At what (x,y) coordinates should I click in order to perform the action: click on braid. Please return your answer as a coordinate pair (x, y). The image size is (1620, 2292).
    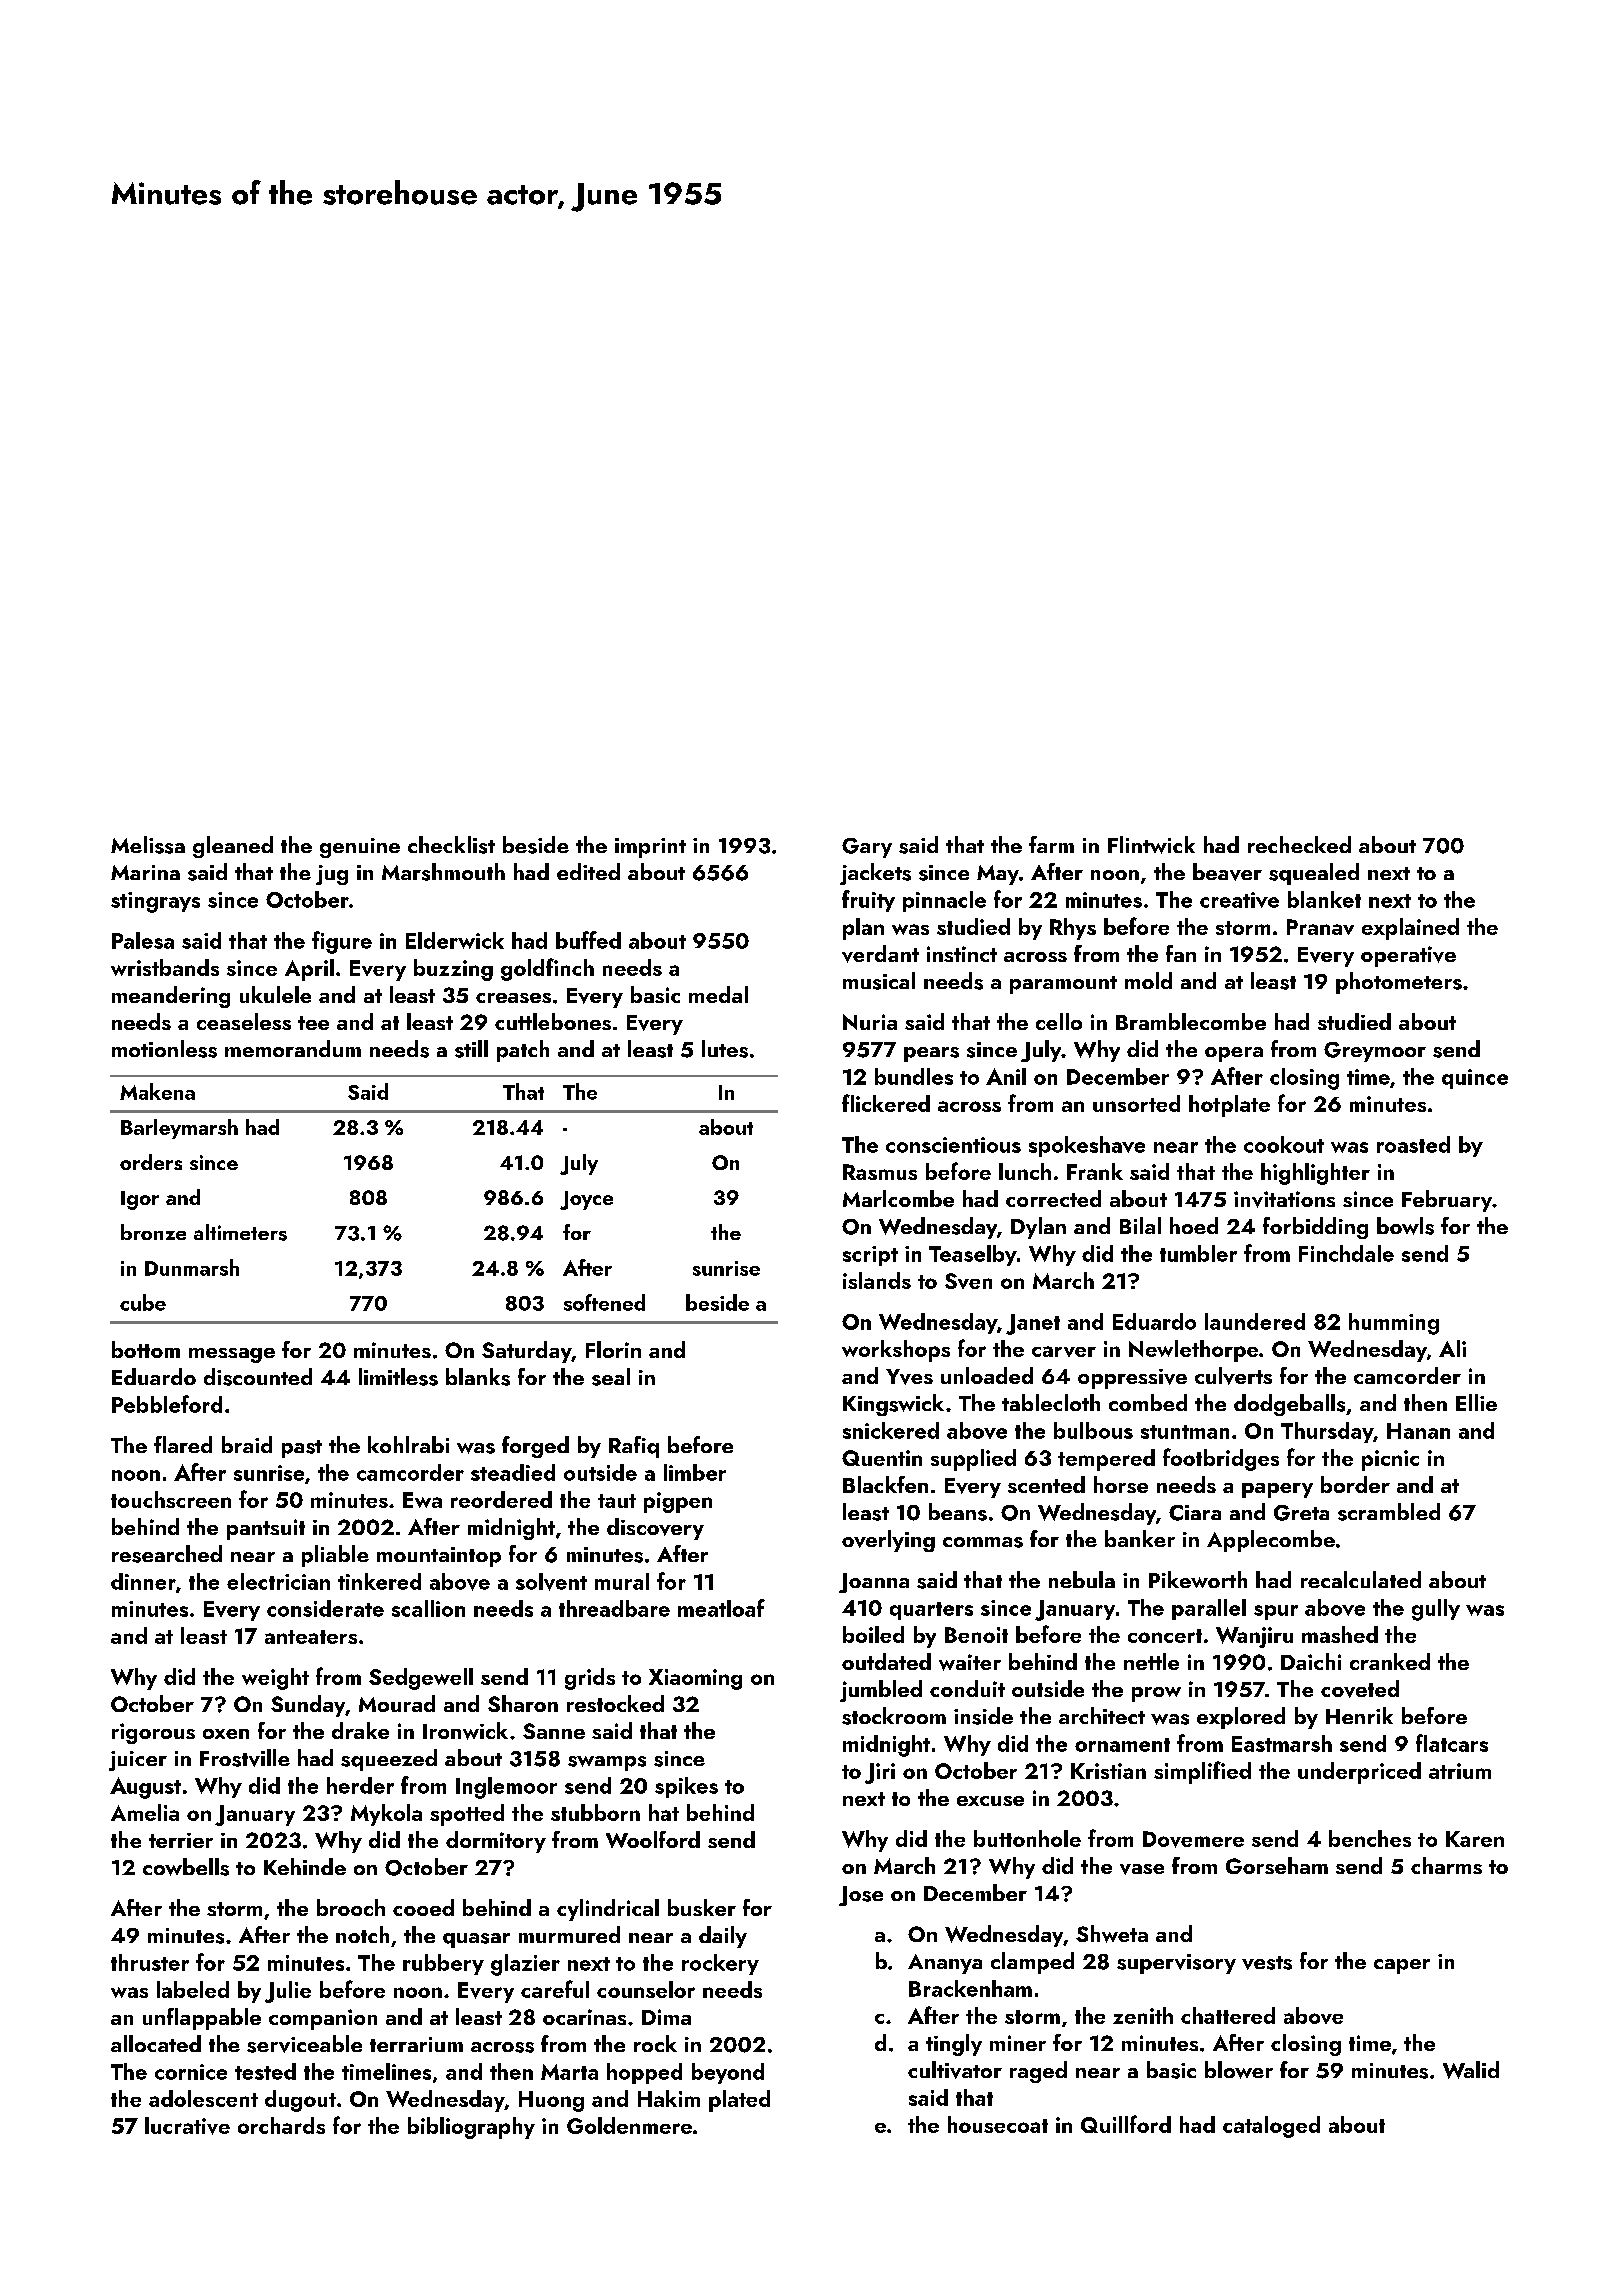
    Looking at the image, I should click on (247, 1444).
